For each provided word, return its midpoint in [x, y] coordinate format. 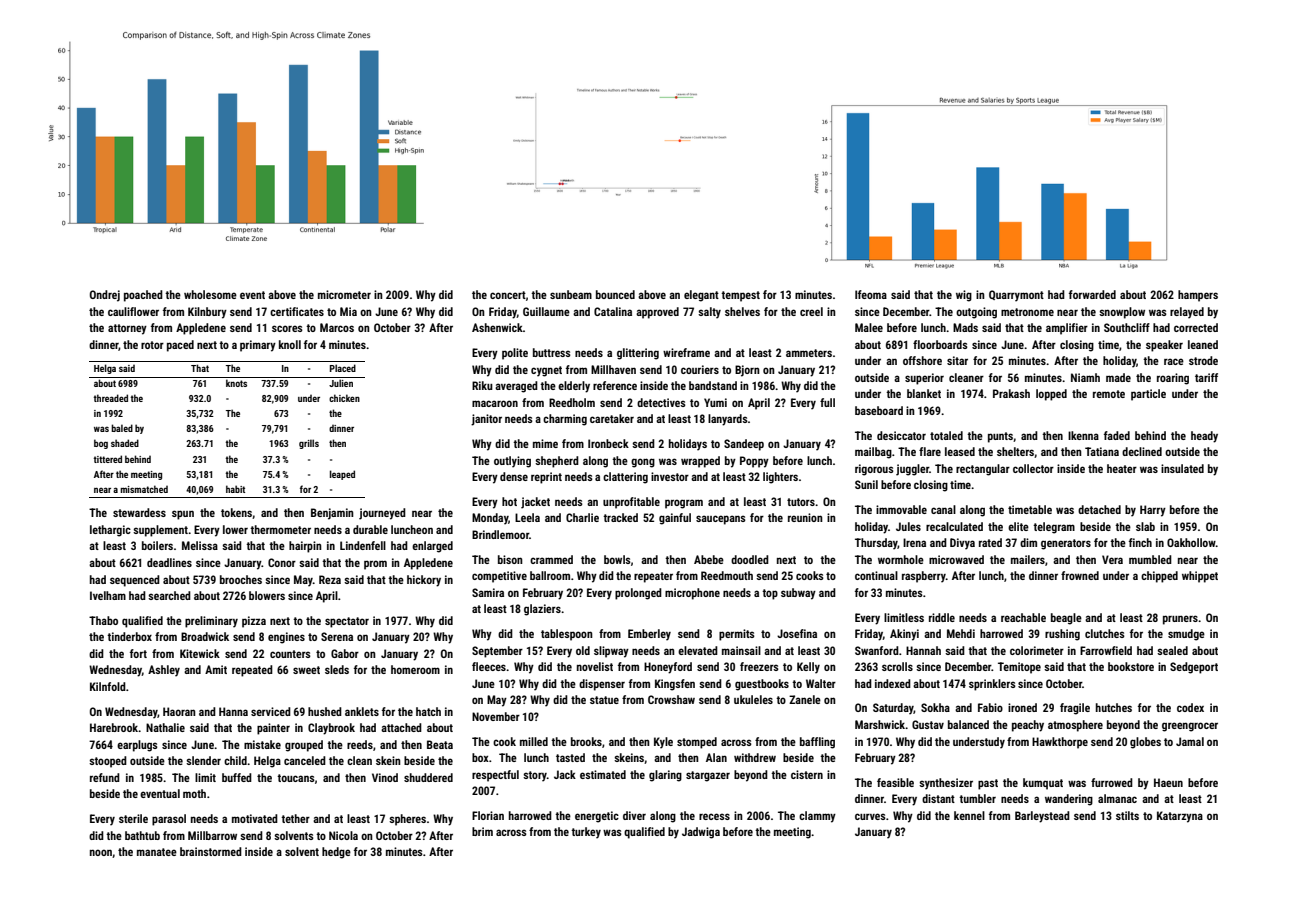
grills [309, 444]
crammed [551, 559]
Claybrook [331, 729]
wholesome [210, 294]
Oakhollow [1191, 542]
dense [514, 476]
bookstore [1131, 666]
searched [169, 595]
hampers [1198, 296]
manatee [157, 852]
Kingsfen [675, 685]
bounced [615, 294]
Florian [488, 815]
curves [870, 816]
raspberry [924, 577]
